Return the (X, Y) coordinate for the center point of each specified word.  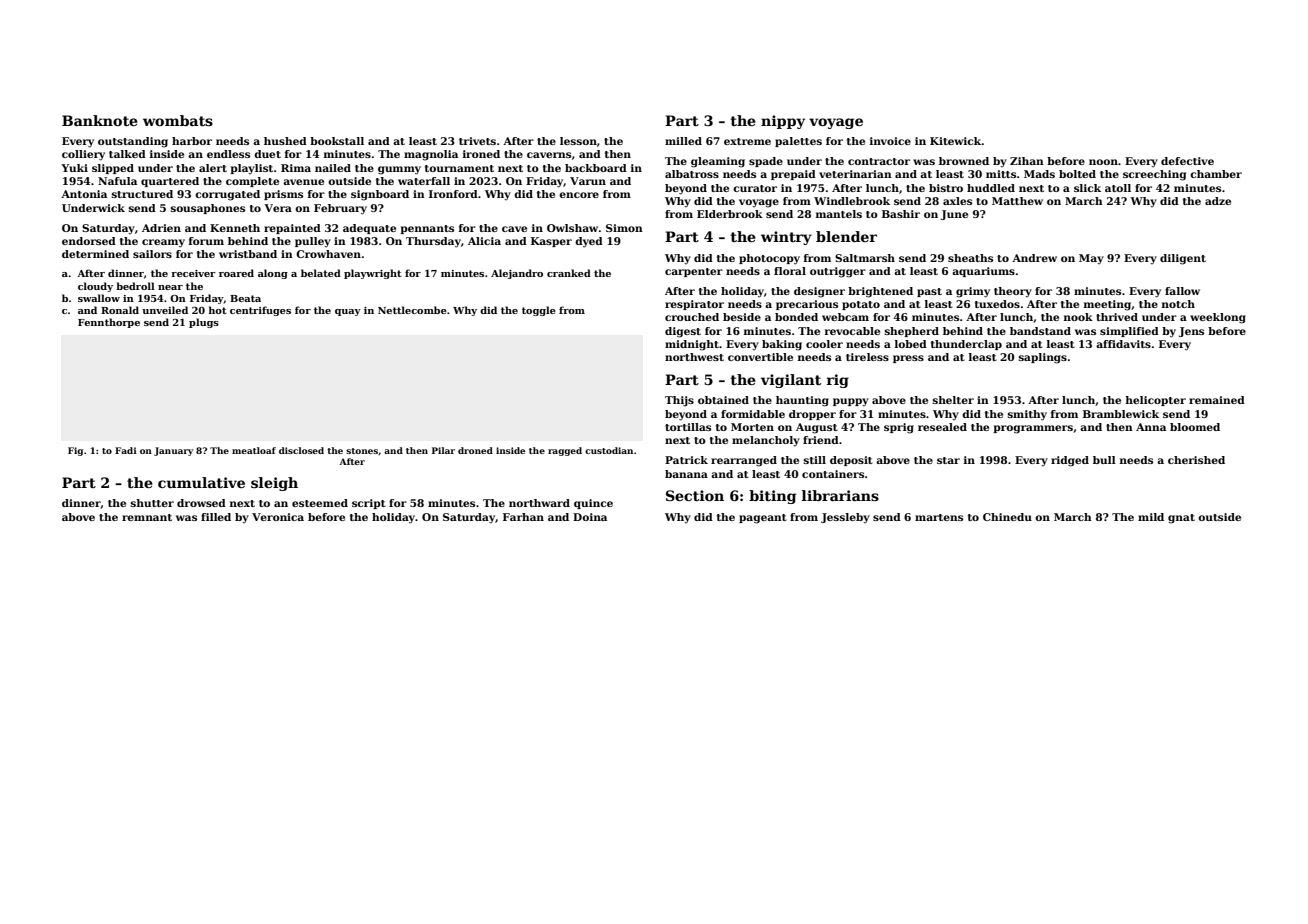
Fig (75, 451)
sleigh (274, 484)
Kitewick (956, 141)
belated (321, 273)
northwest (694, 357)
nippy (783, 122)
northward (539, 503)
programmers (1033, 429)
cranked (569, 273)
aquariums (983, 272)
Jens (1191, 332)
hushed (285, 141)
